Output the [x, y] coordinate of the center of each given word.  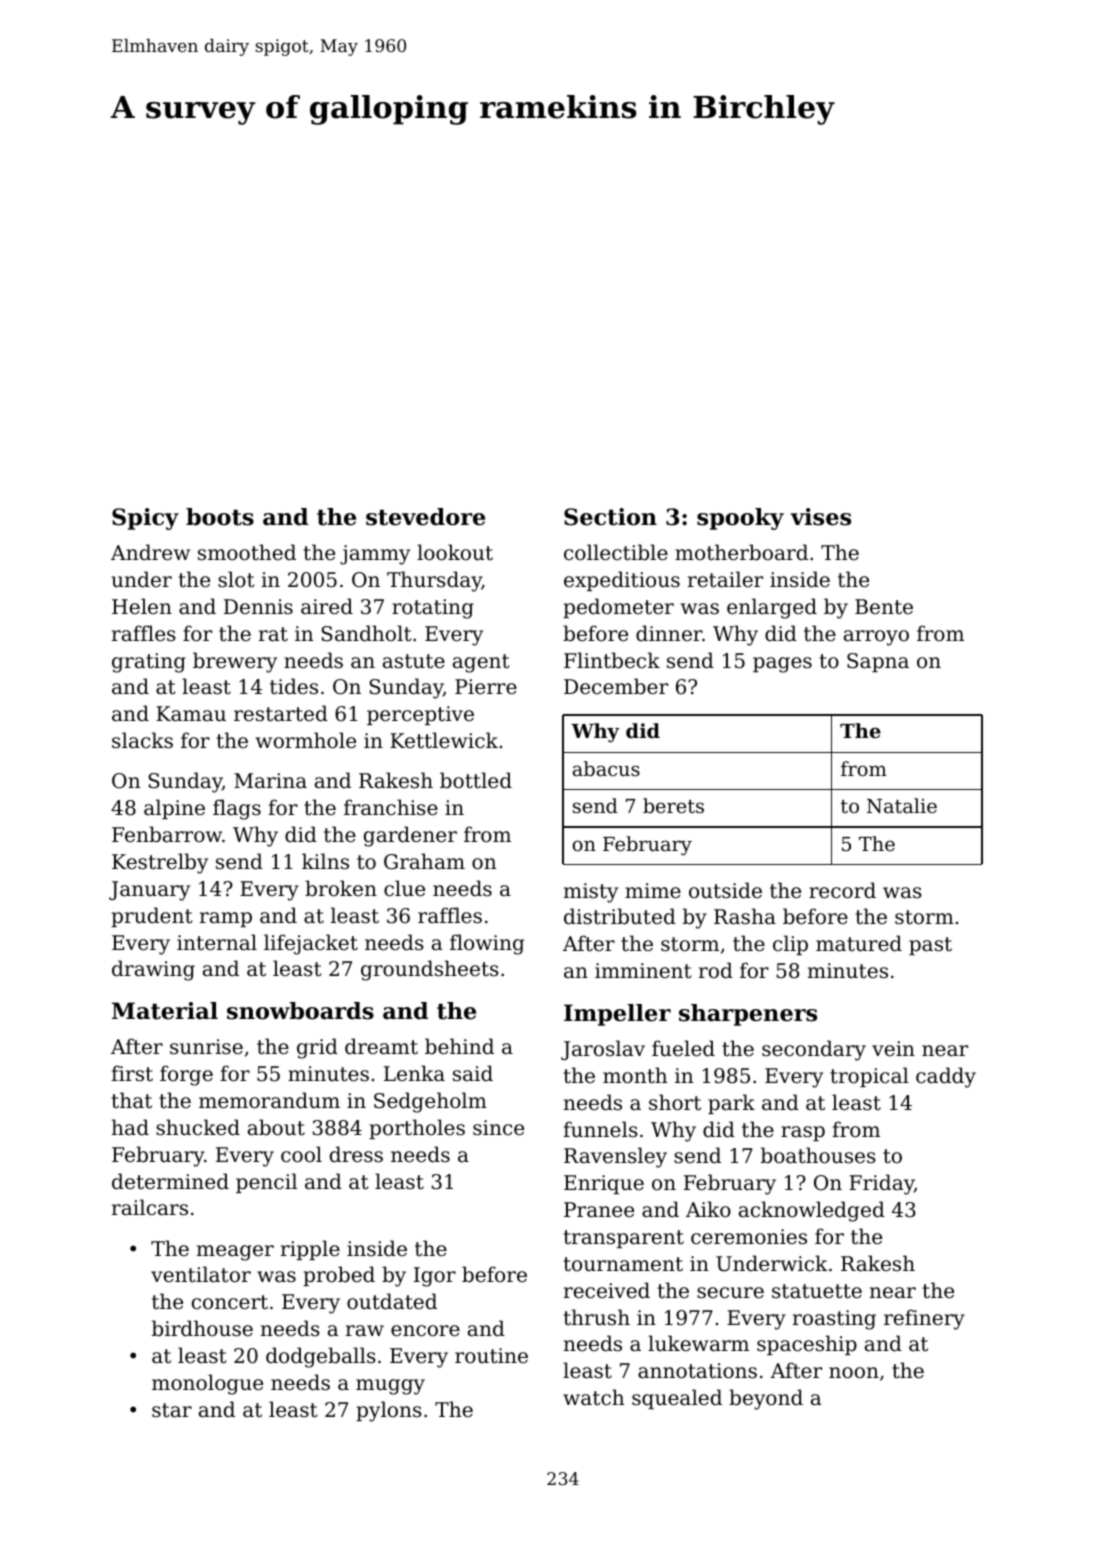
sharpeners [748, 1015]
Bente [884, 606]
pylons [389, 1411]
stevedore [425, 517]
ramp [226, 919]
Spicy [145, 519]
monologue [207, 1384]
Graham [424, 861]
